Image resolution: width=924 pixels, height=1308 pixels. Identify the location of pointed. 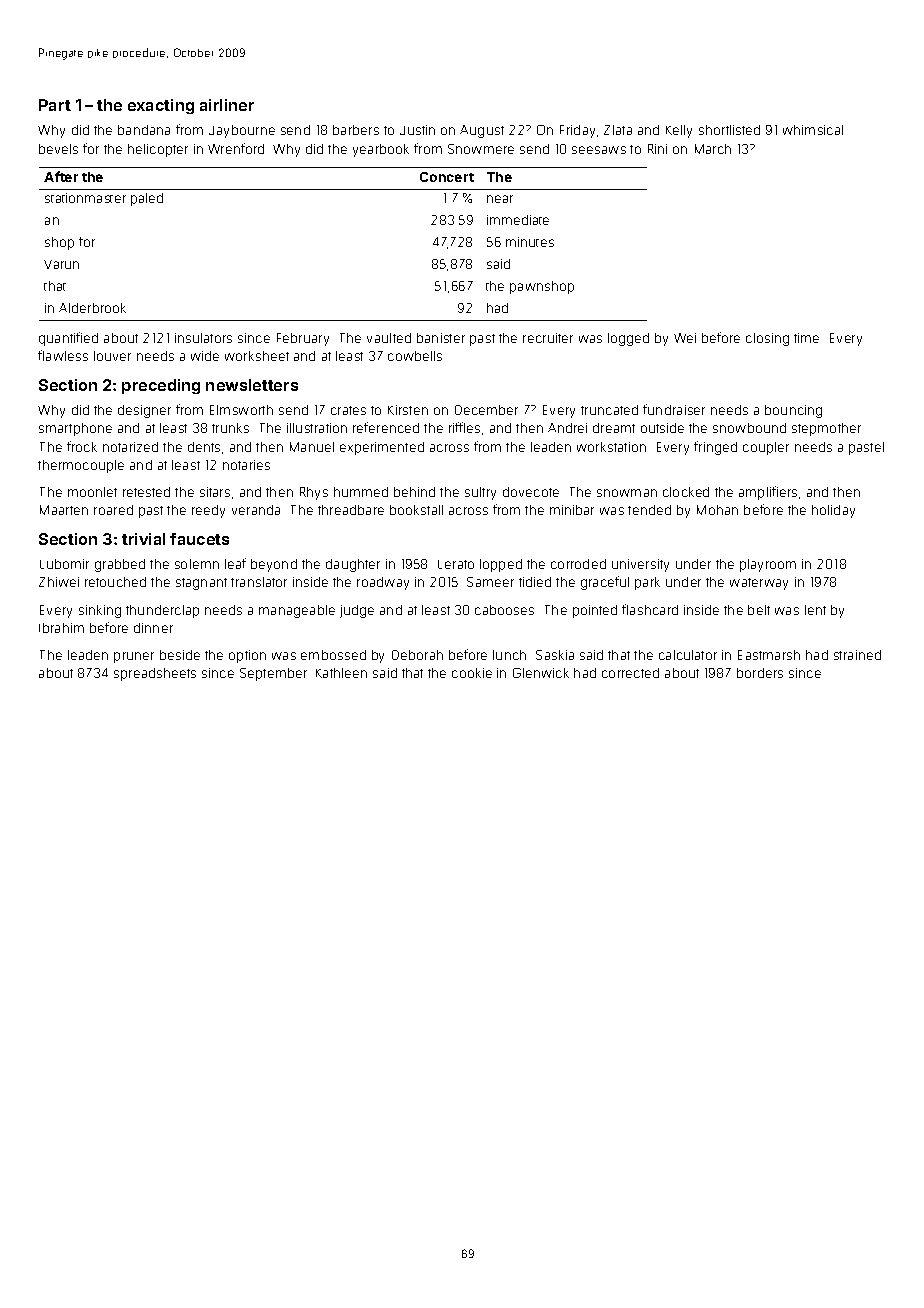
(595, 611).
